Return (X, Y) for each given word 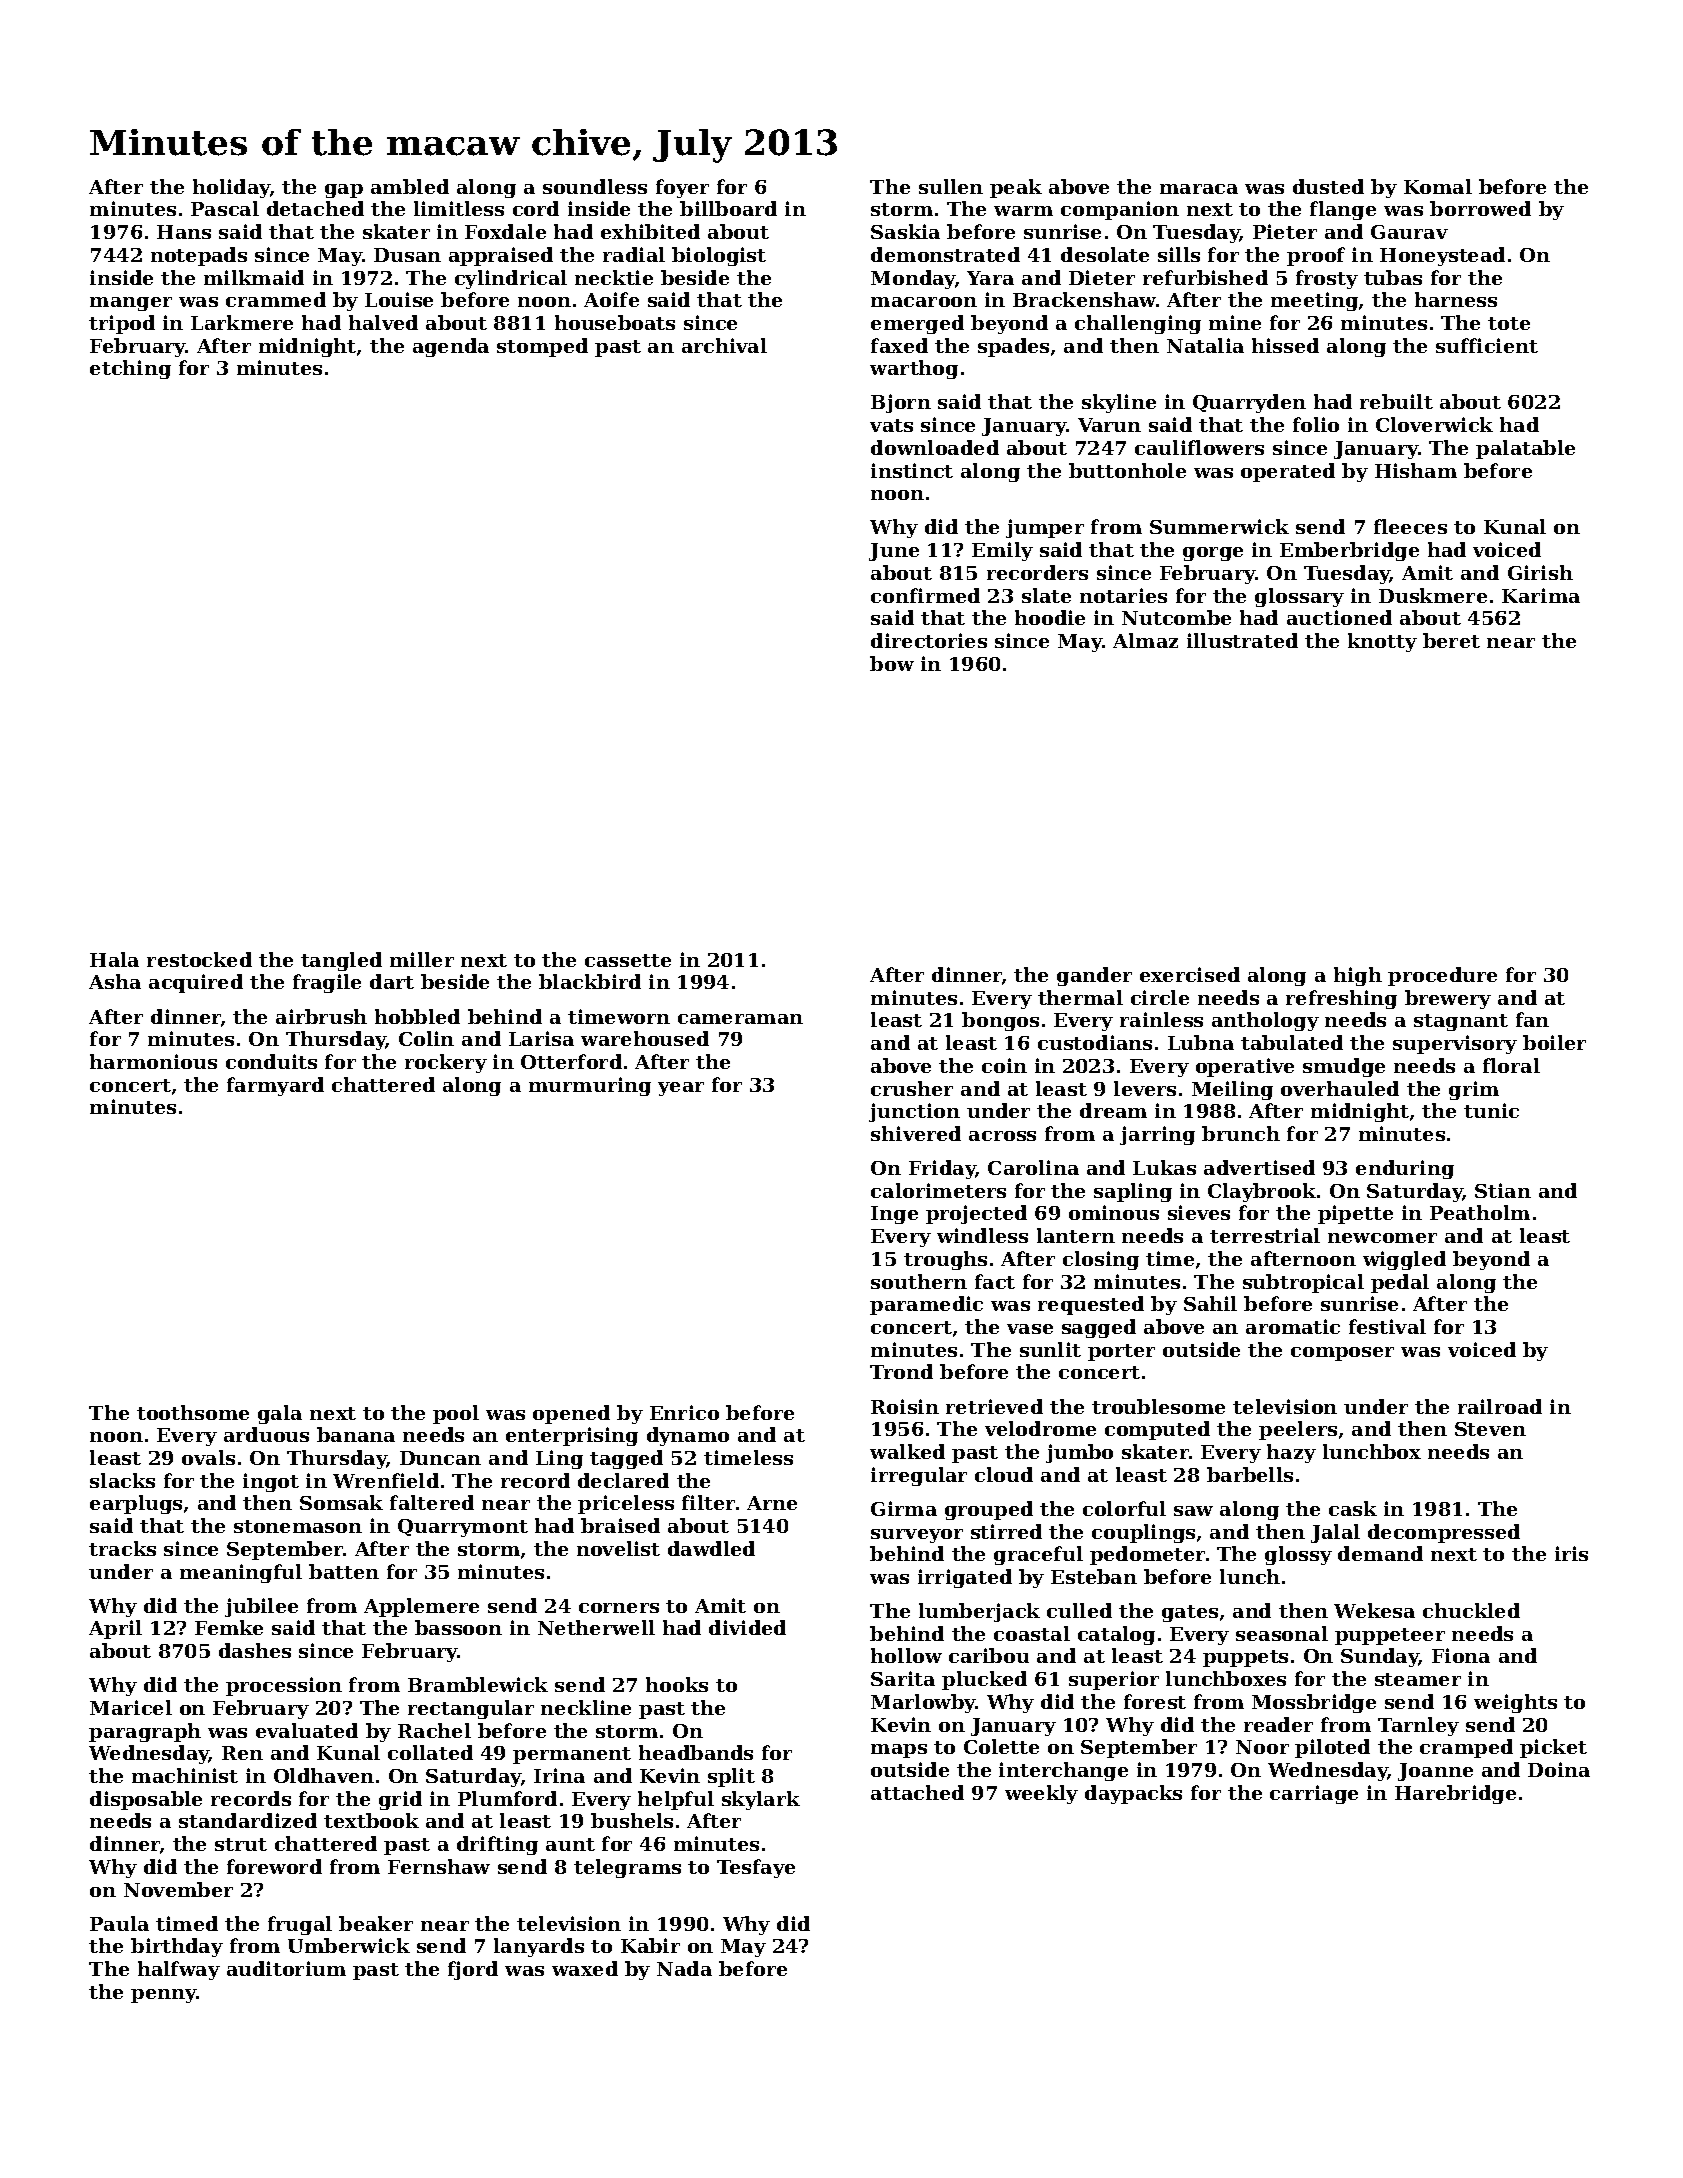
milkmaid (254, 277)
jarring (1157, 1135)
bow (892, 663)
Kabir (650, 1945)
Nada (684, 1968)
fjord (473, 1970)
